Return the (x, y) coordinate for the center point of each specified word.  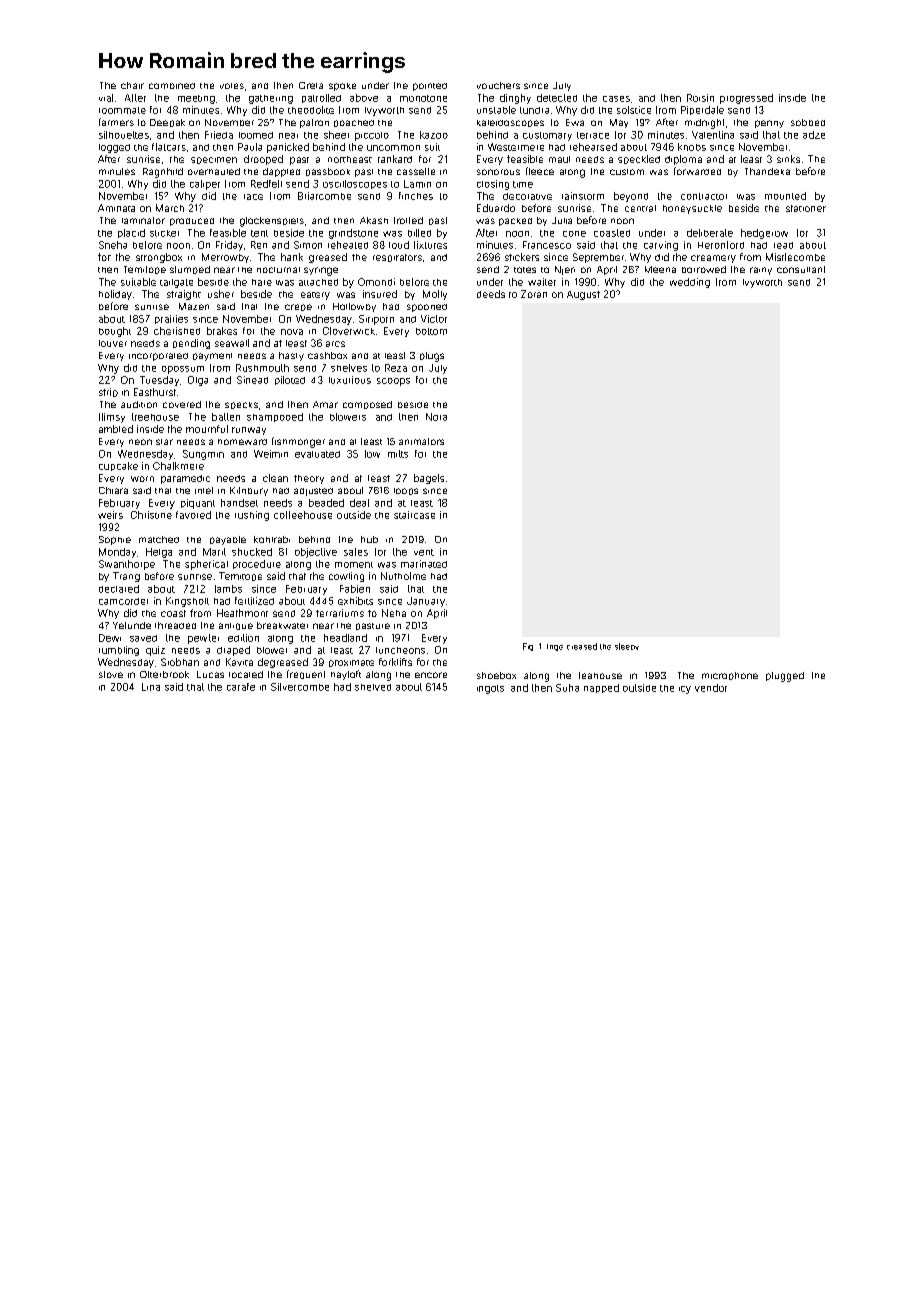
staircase (414, 515)
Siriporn (376, 320)
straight (184, 295)
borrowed (704, 269)
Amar (325, 404)
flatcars (169, 147)
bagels (429, 479)
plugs (432, 357)
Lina (151, 687)
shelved (373, 687)
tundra (534, 110)
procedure (257, 564)
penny (769, 124)
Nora (436, 417)
